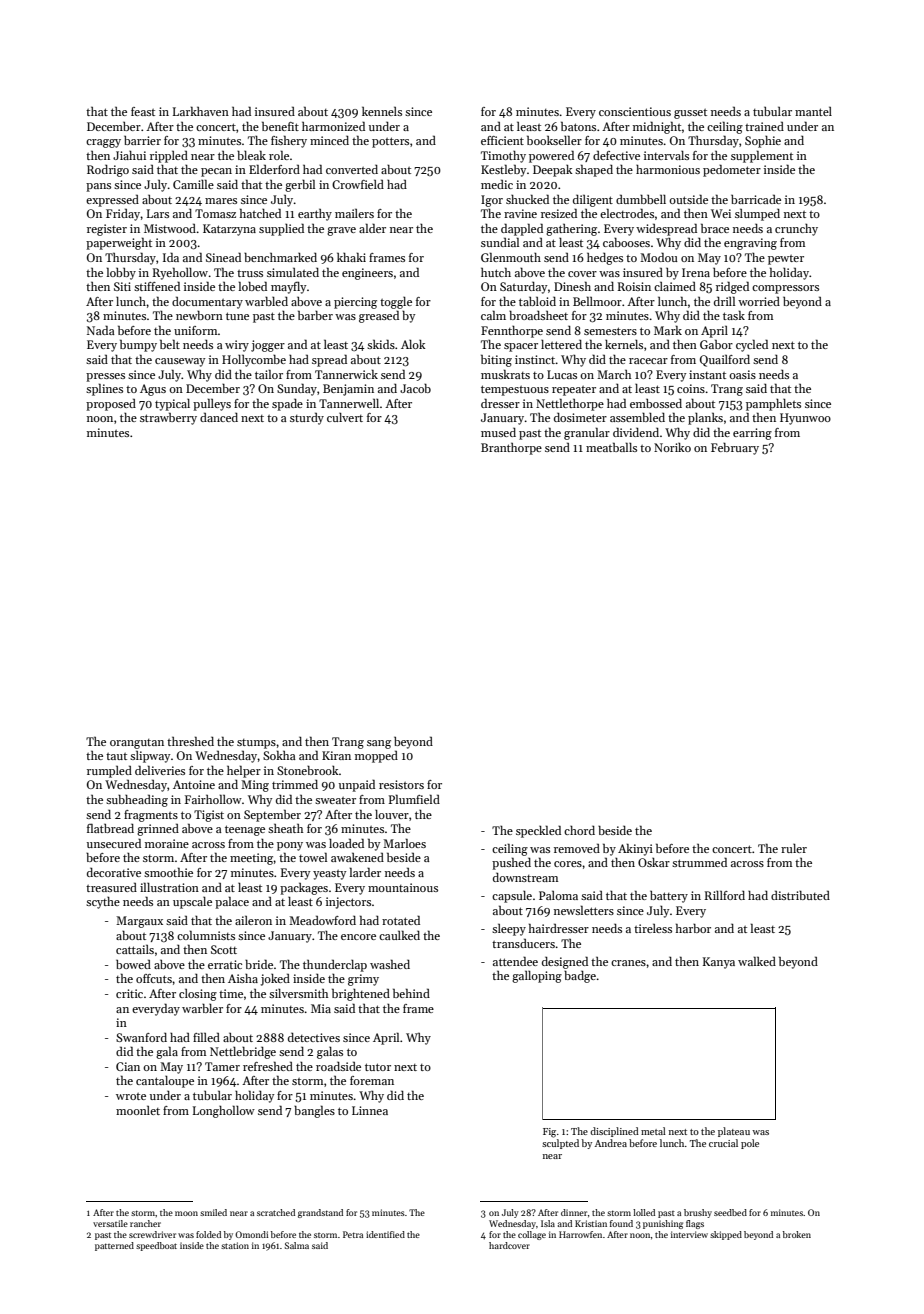  I want to click on orangutan, so click(137, 744).
